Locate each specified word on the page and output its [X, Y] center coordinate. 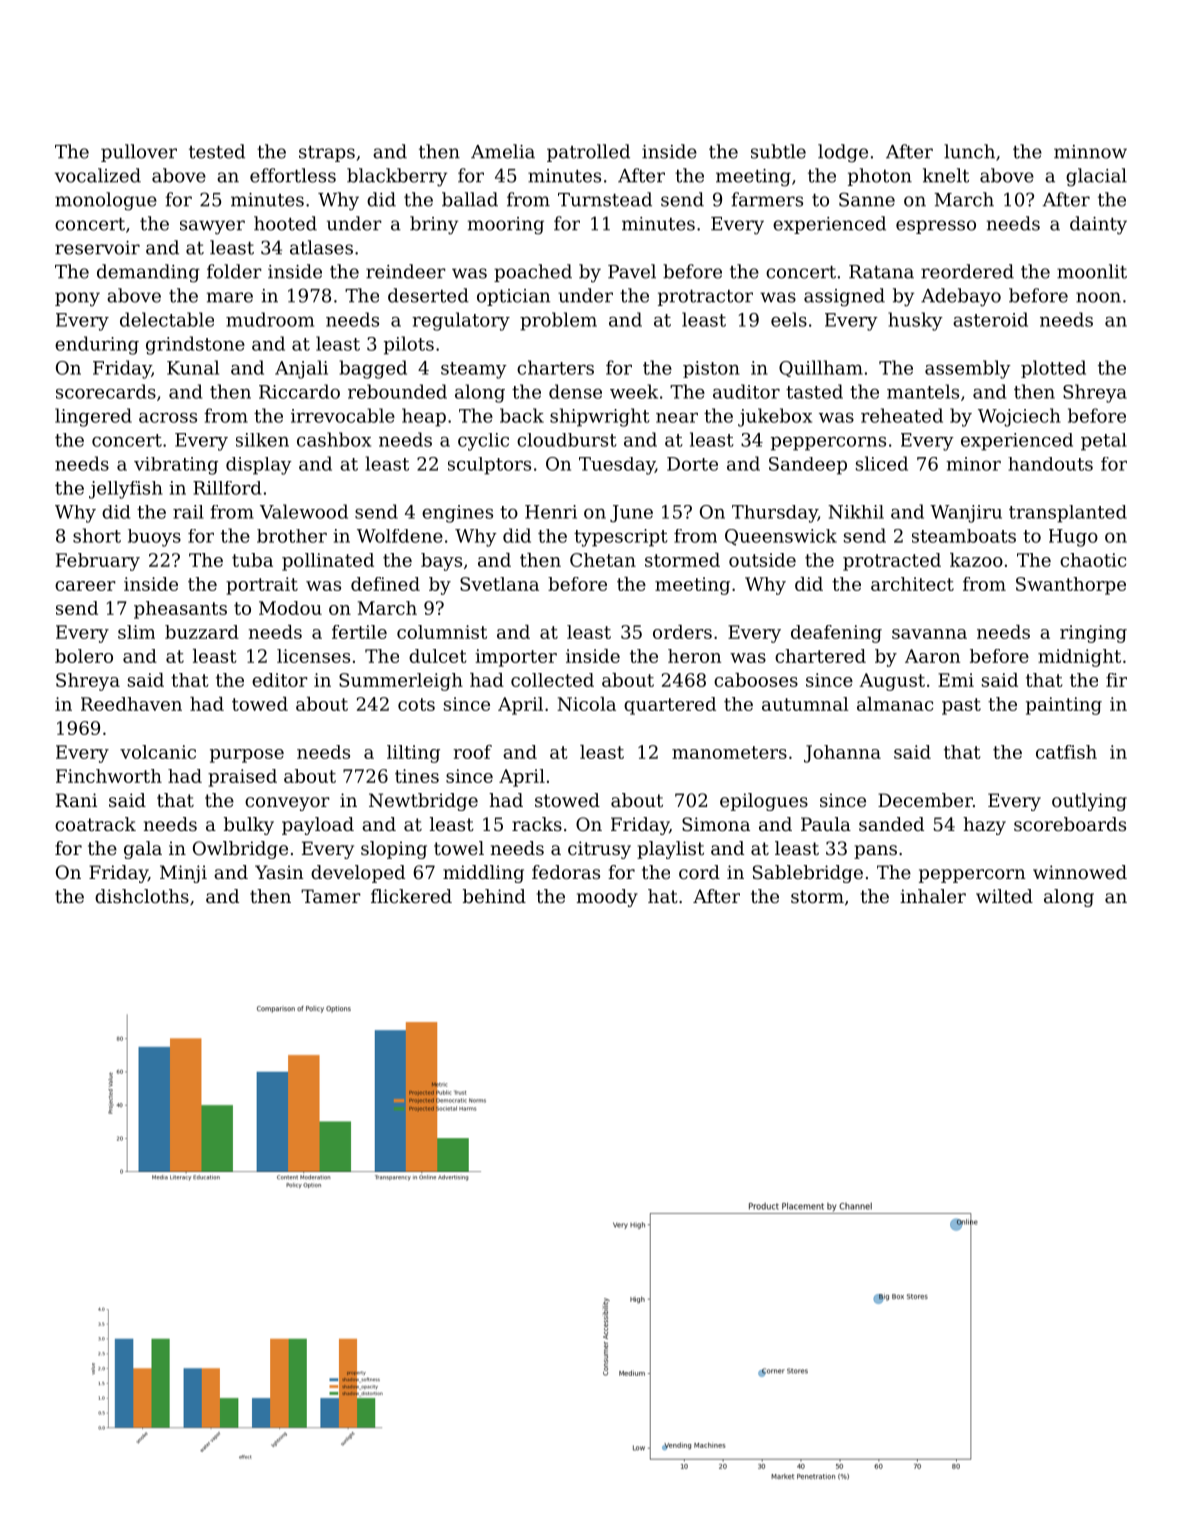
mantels [923, 391]
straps [327, 154]
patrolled [588, 153]
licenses [313, 656]
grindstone [195, 345]
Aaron [932, 656]
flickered [411, 896]
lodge [843, 153]
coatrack [95, 824]
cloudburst [567, 440]
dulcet [438, 656]
